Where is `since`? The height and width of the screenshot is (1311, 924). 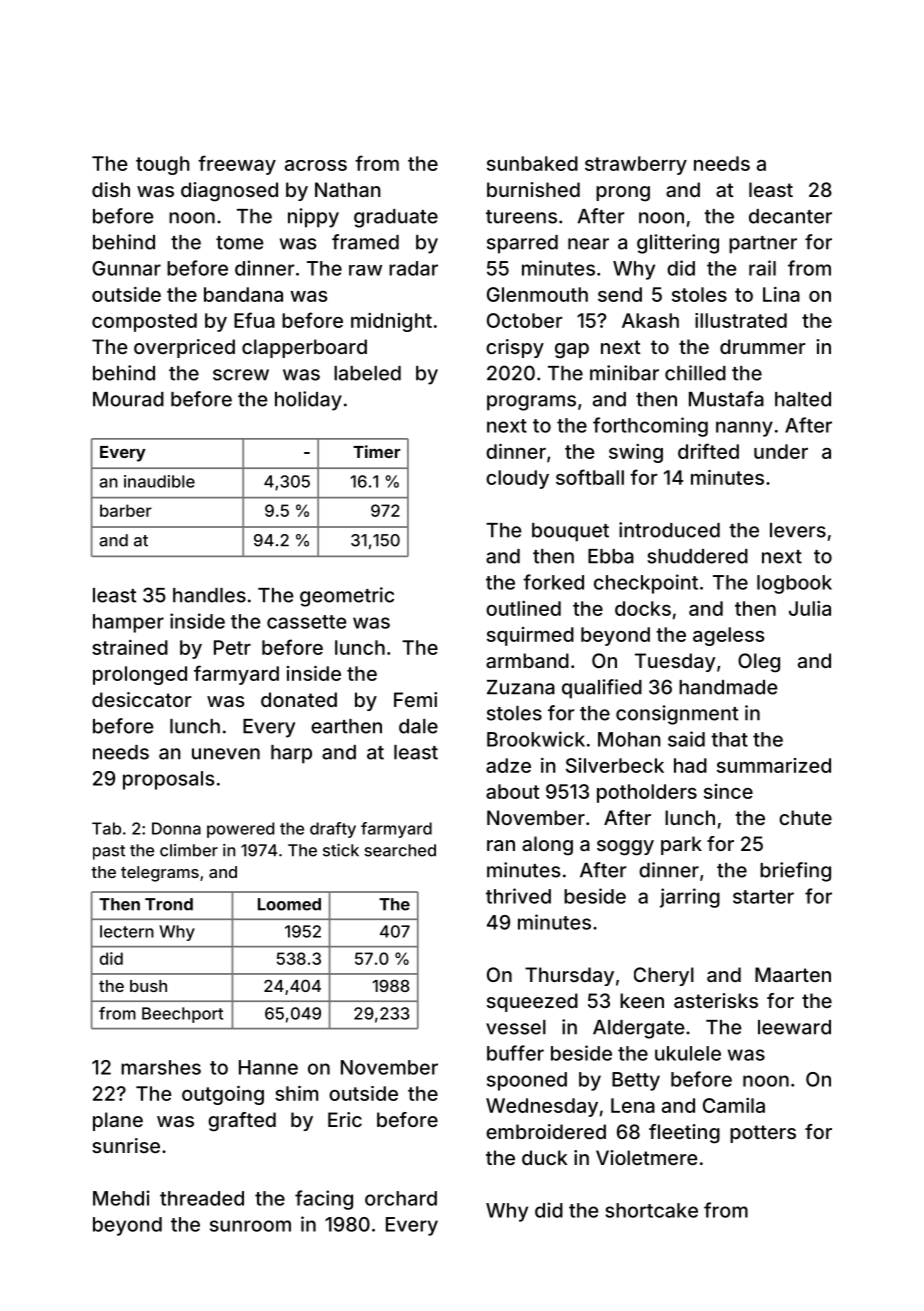 since is located at coordinates (728, 791).
